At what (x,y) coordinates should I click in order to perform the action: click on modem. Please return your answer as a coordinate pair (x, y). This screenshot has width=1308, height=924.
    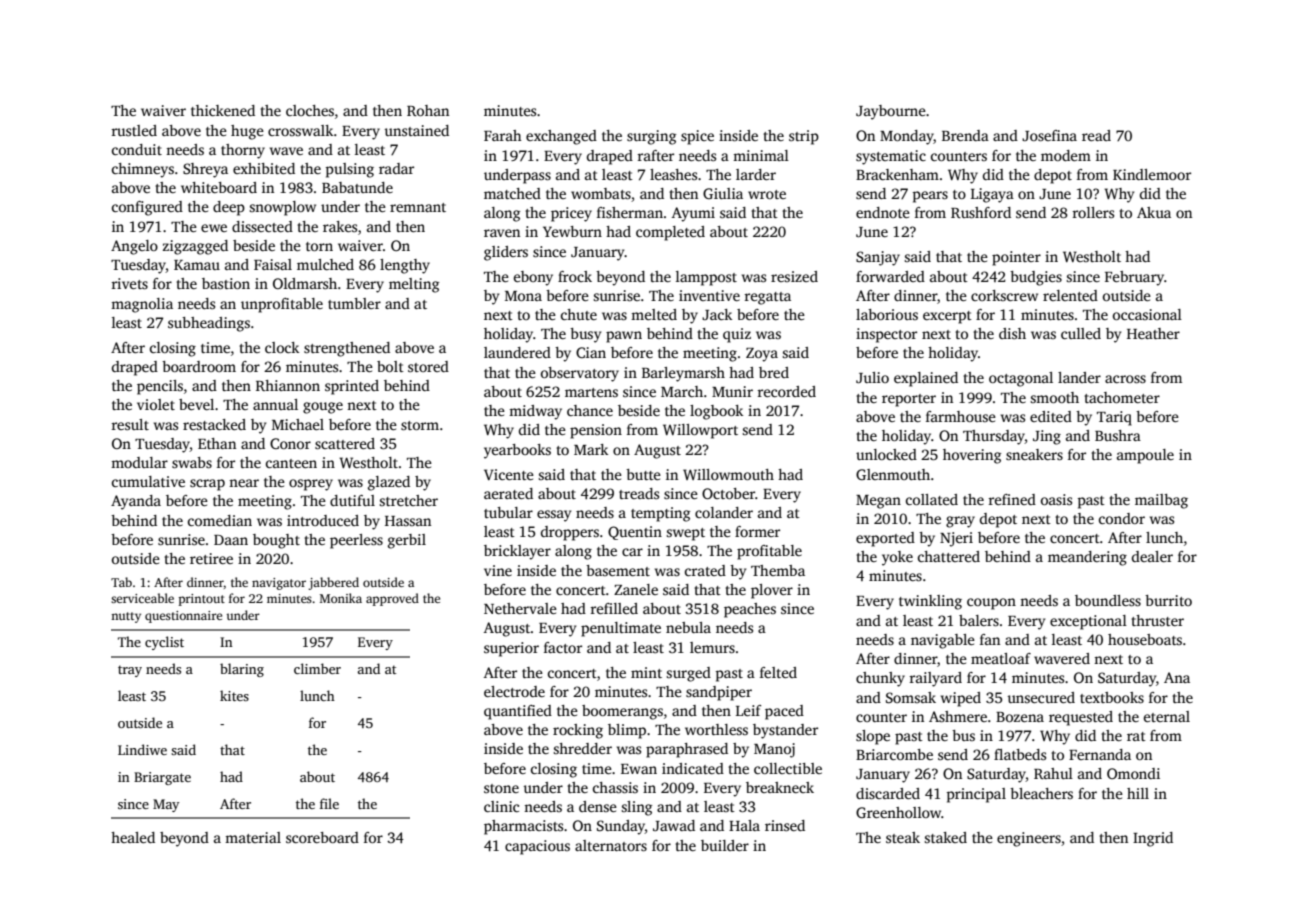
    Looking at the image, I should click on (1066, 155).
